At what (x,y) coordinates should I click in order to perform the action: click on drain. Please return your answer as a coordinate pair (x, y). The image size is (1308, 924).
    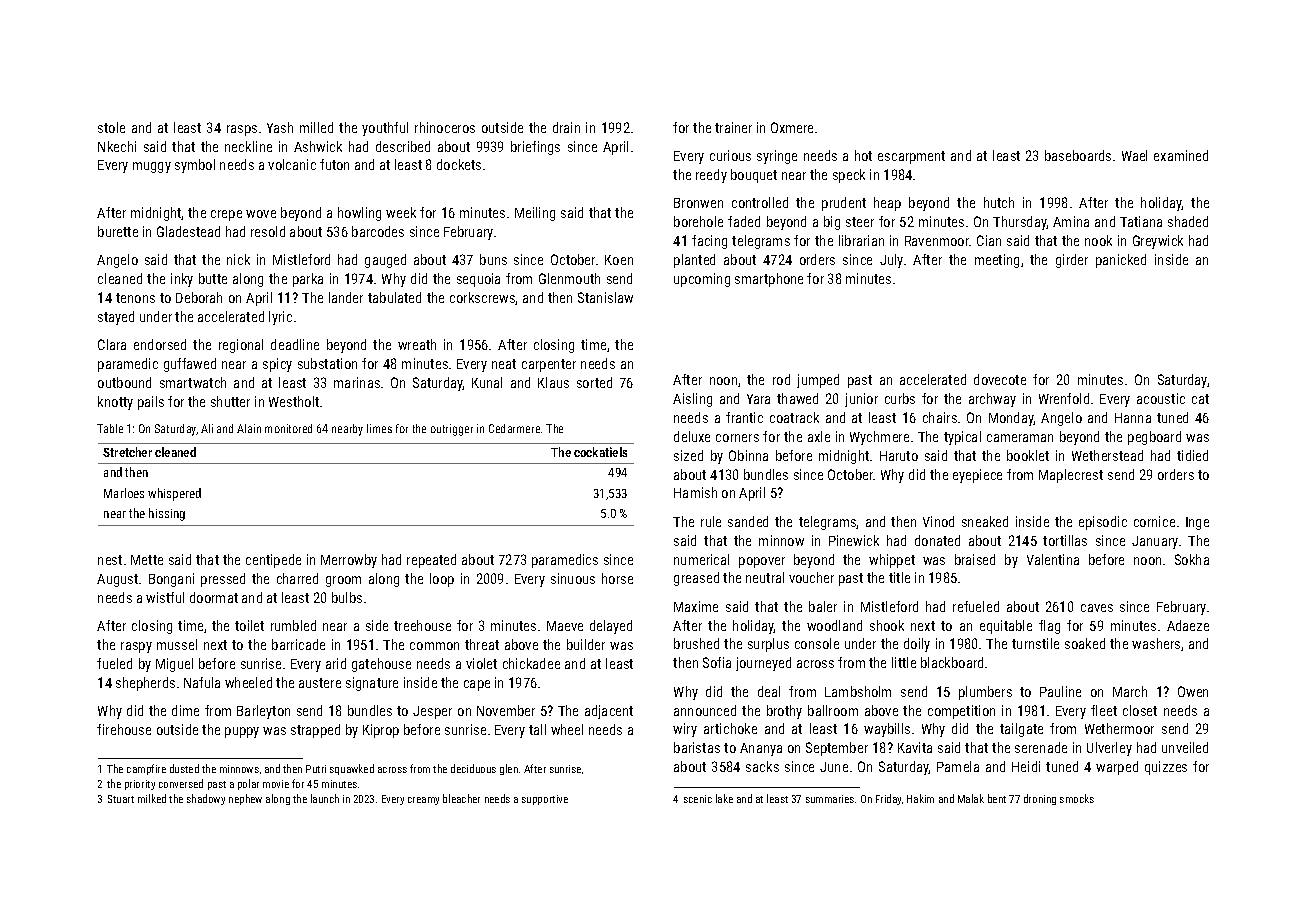
    Looking at the image, I should click on (566, 127).
